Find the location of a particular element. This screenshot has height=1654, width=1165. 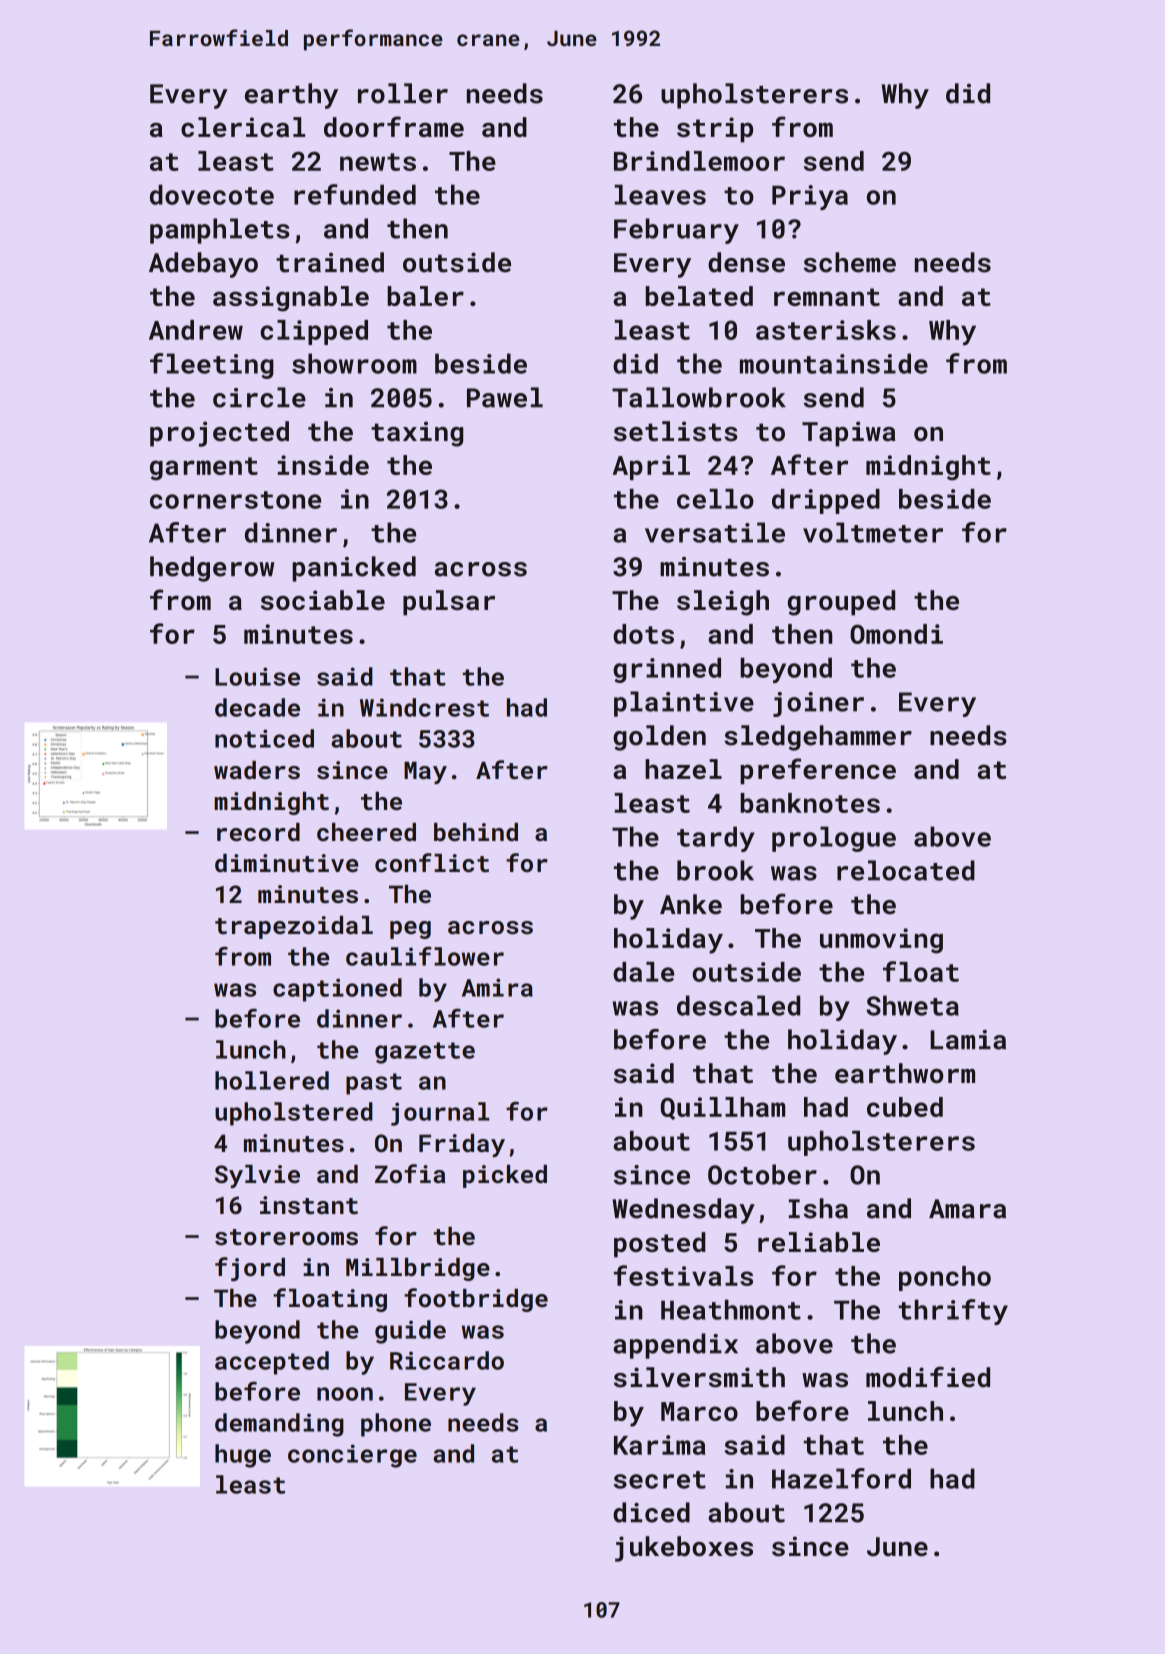

picked is located at coordinates (505, 1176).
